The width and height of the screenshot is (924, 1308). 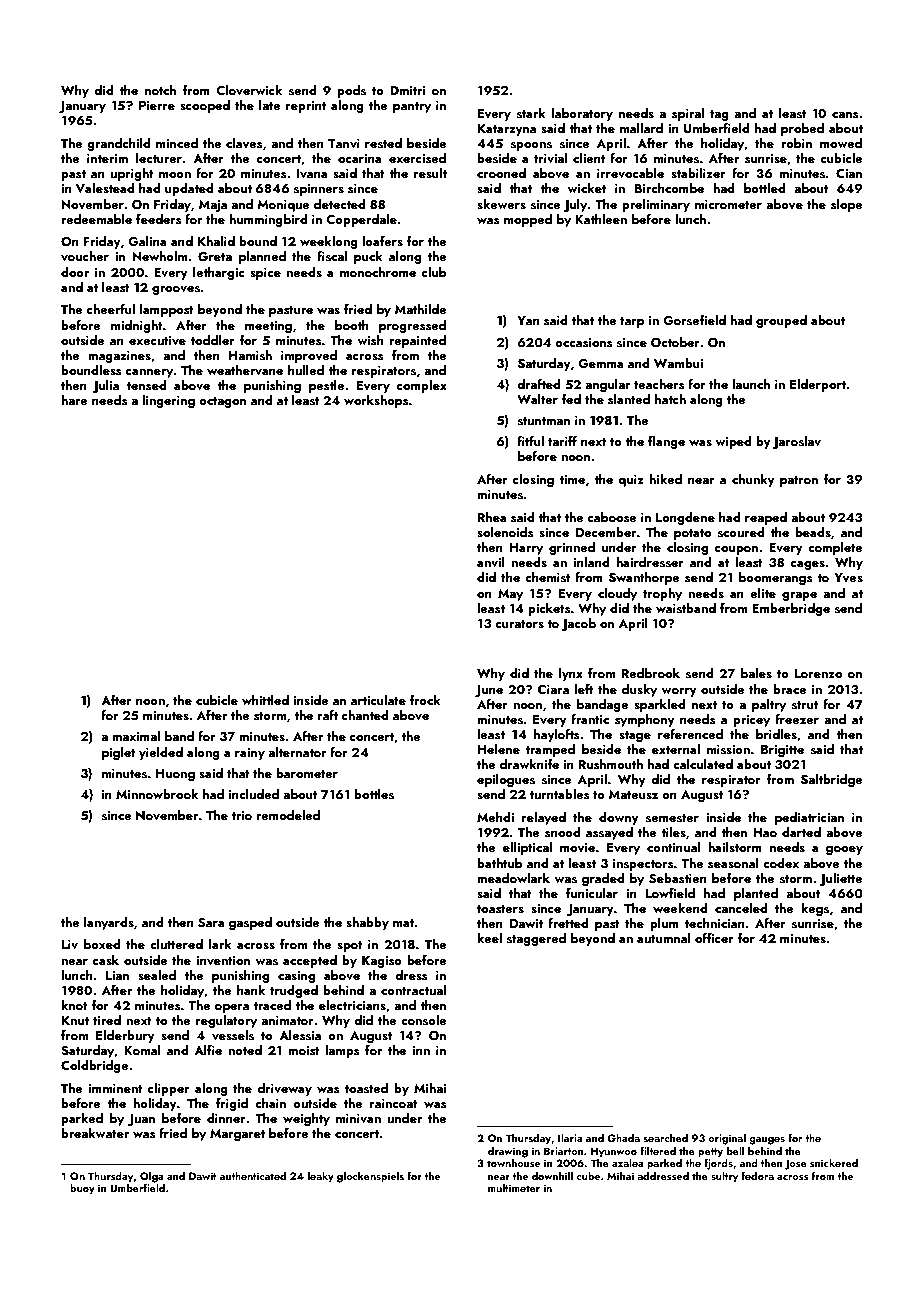 What do you see at coordinates (265, 274) in the screenshot?
I see `spice` at bounding box center [265, 274].
